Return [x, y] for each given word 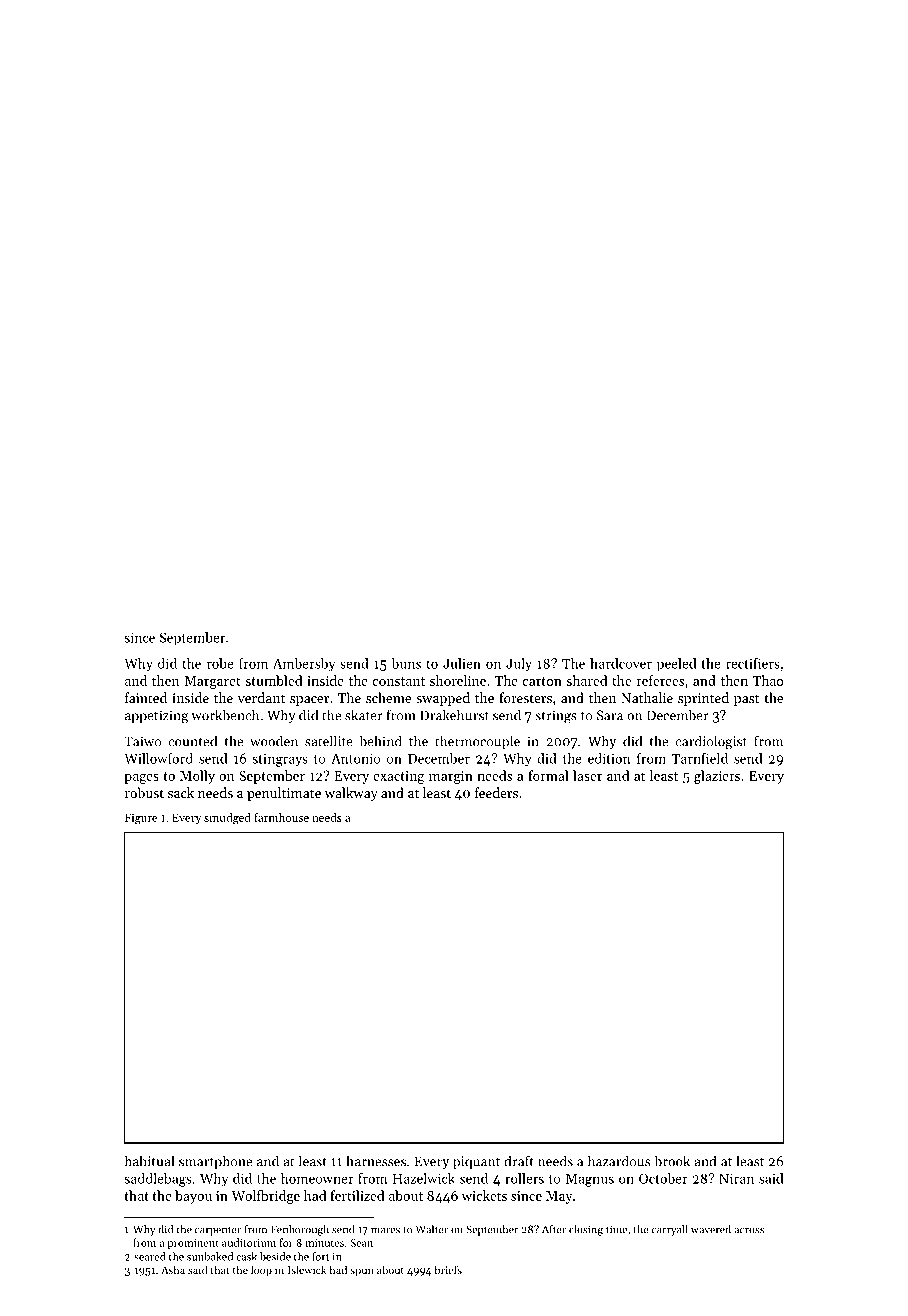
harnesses [376, 1161]
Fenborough [300, 1230]
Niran [736, 1178]
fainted [146, 697]
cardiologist [711, 742]
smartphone [215, 1162]
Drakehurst [454, 715]
